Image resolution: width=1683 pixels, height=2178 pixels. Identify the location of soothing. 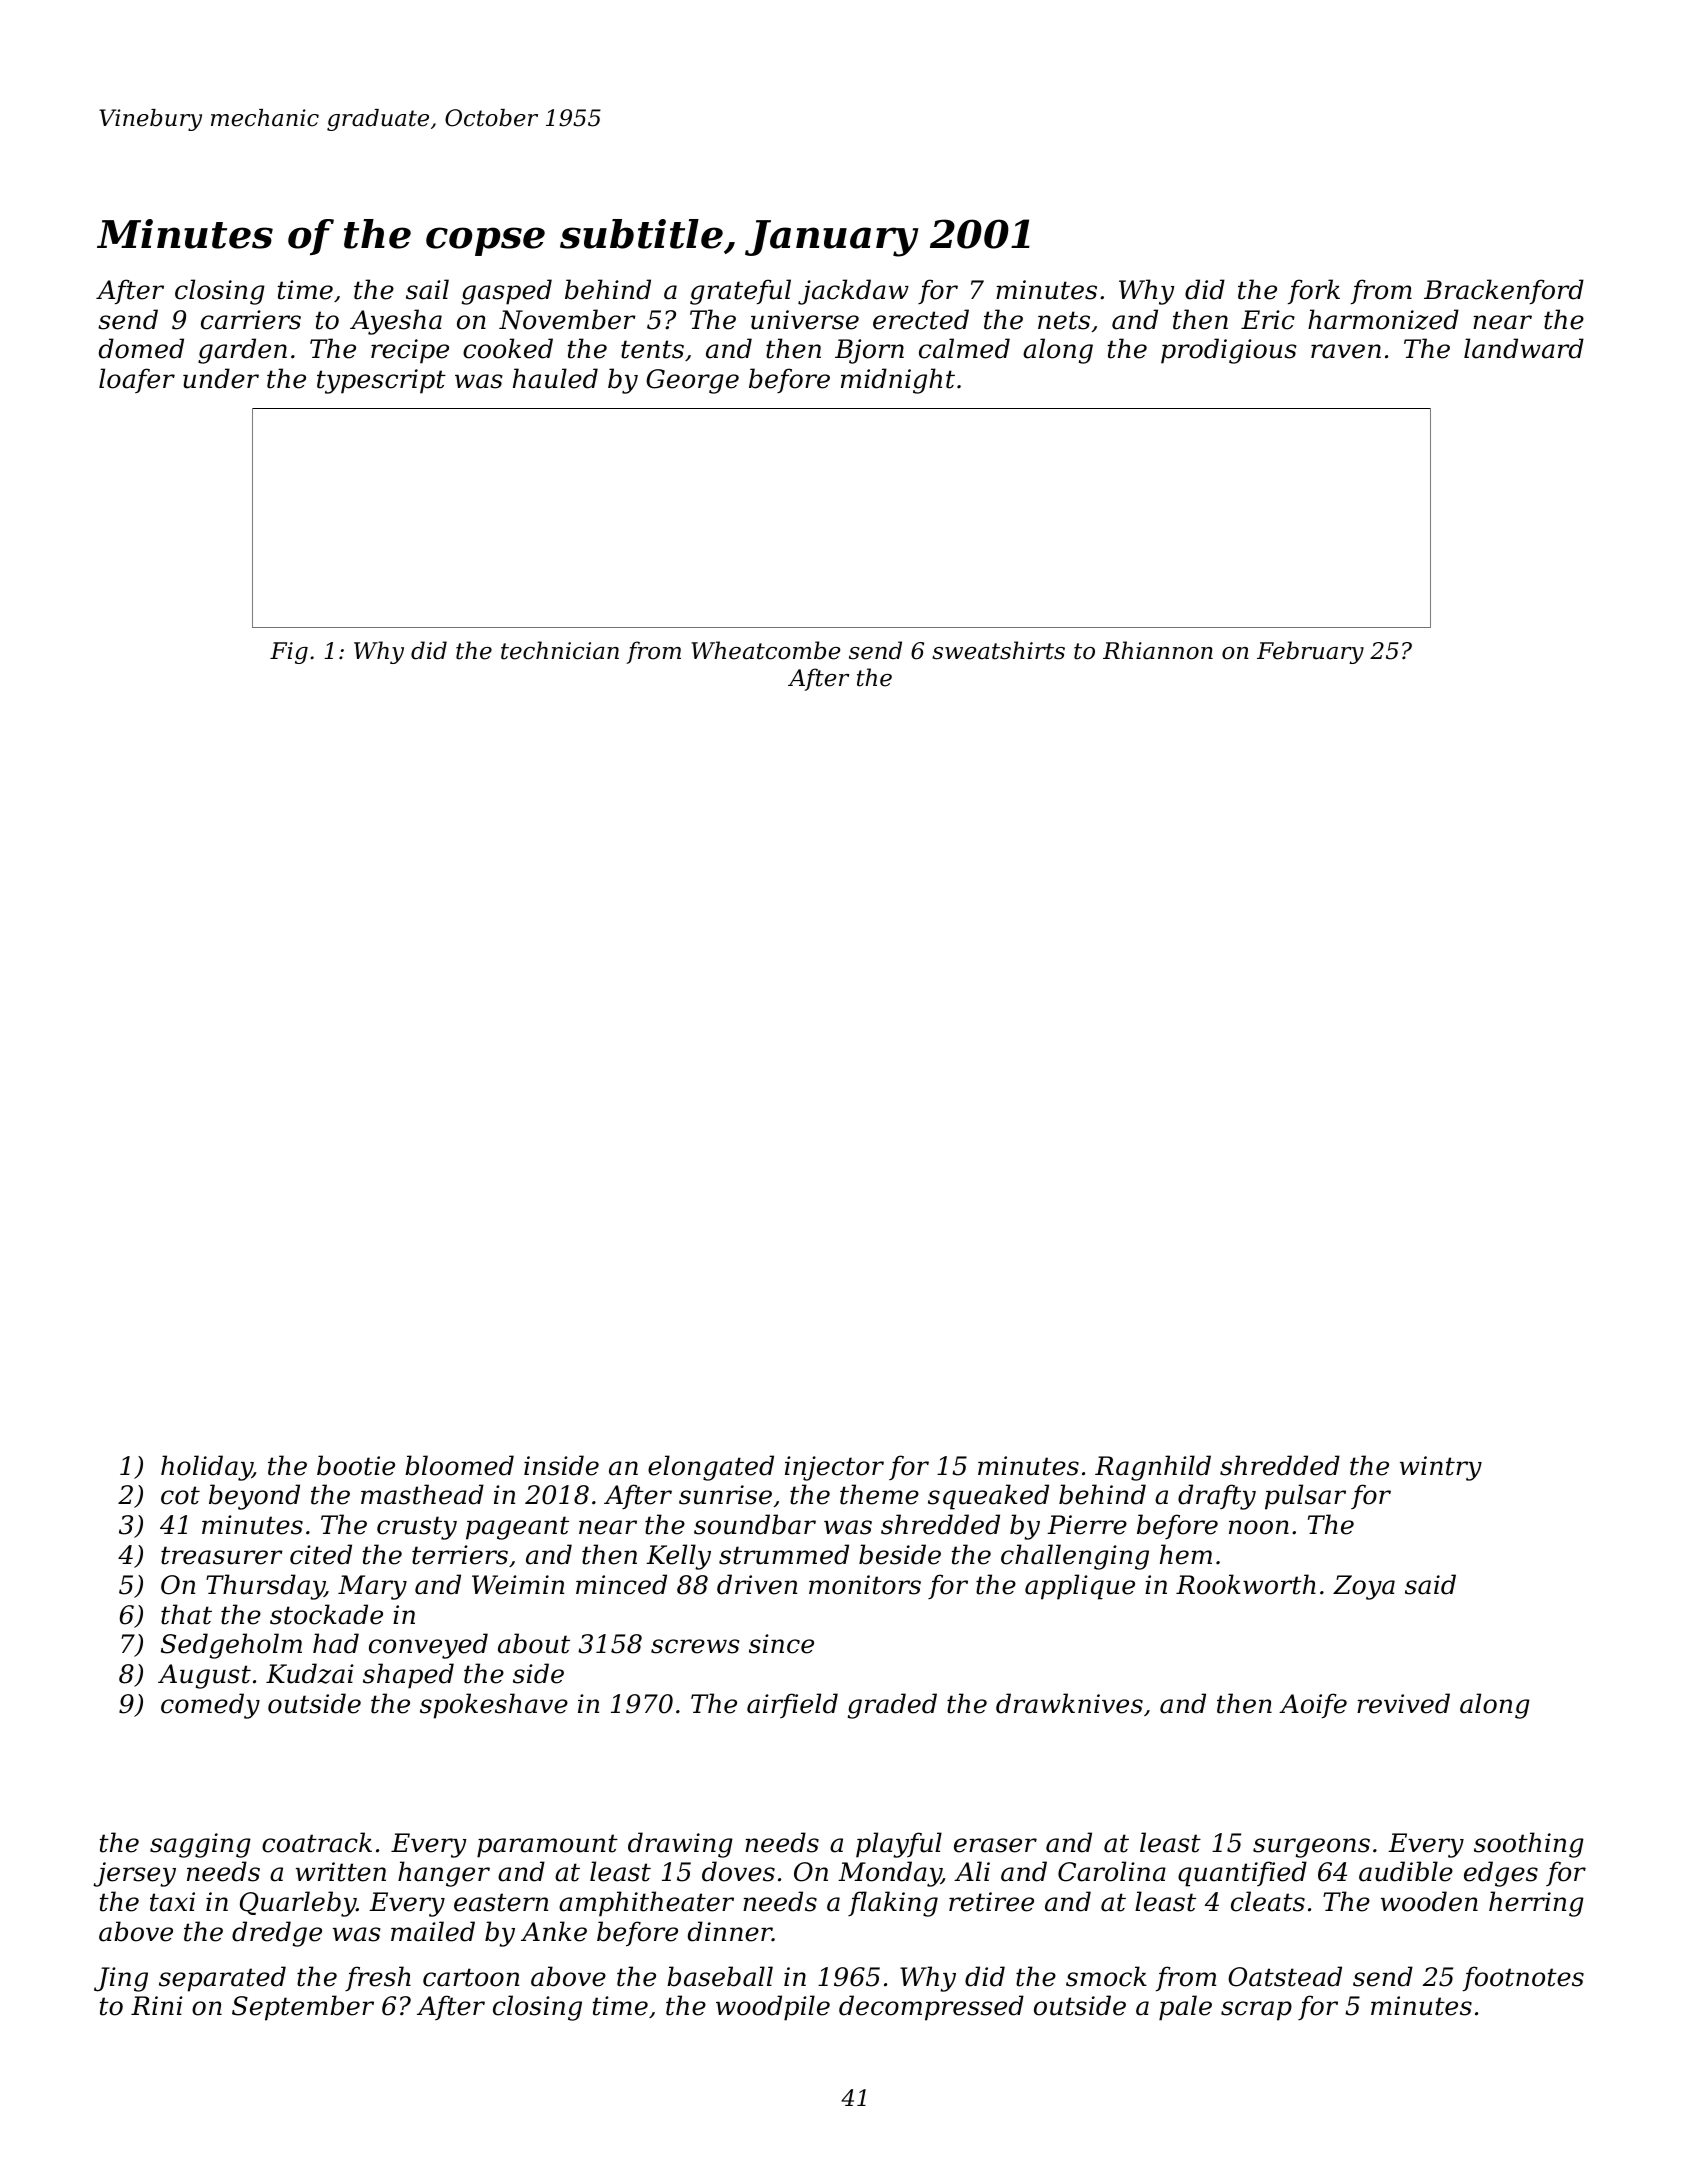
(1529, 1845).
